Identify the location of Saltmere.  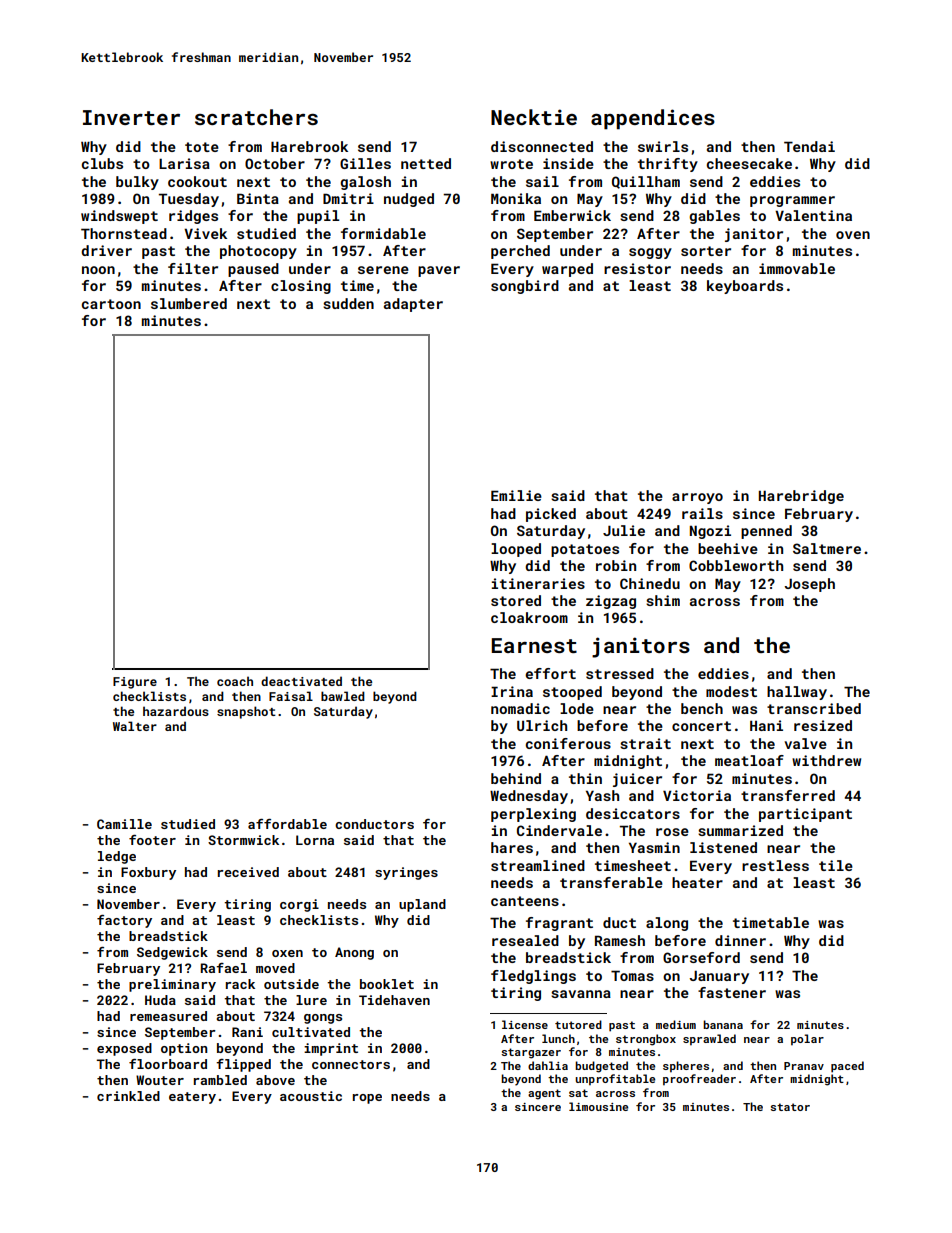
(827, 548).
